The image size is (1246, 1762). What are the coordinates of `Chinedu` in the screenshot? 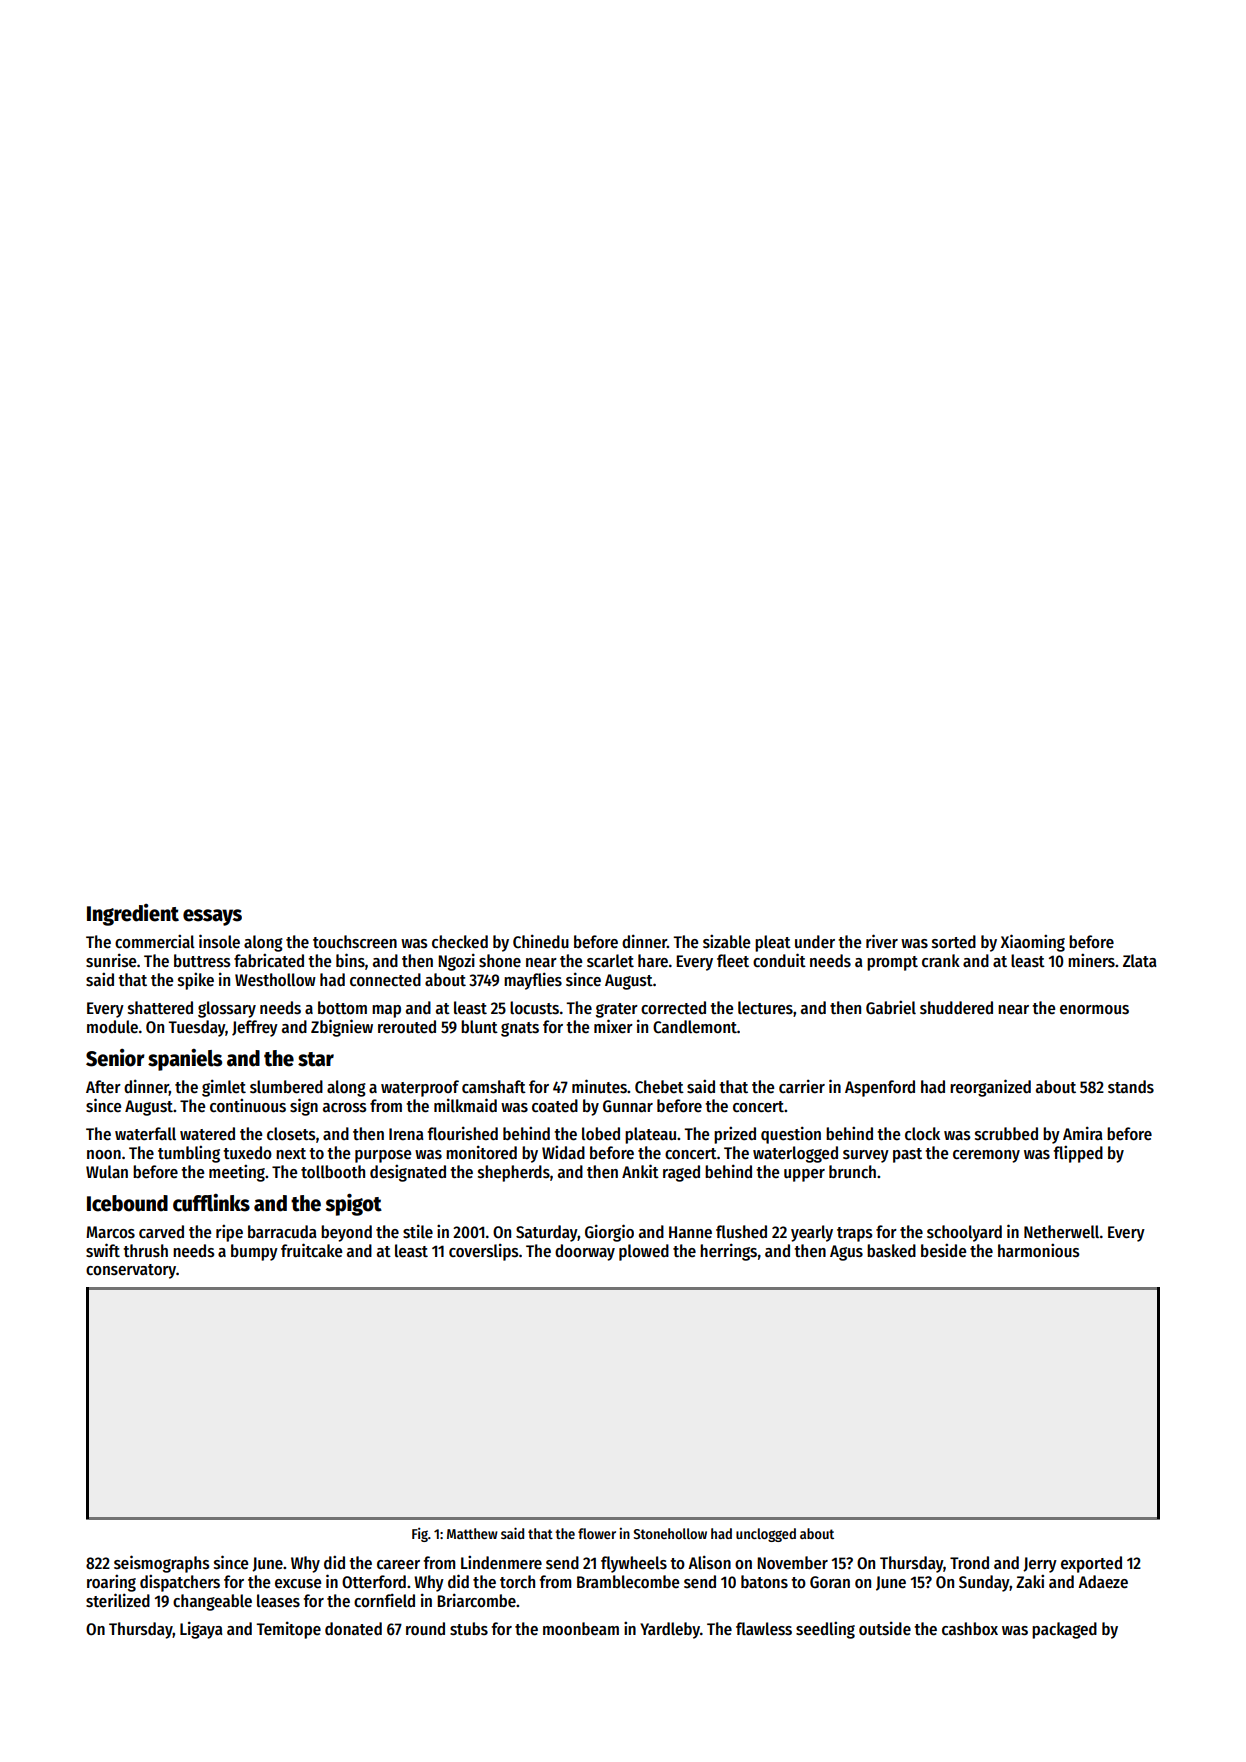 It's located at (541, 941).
